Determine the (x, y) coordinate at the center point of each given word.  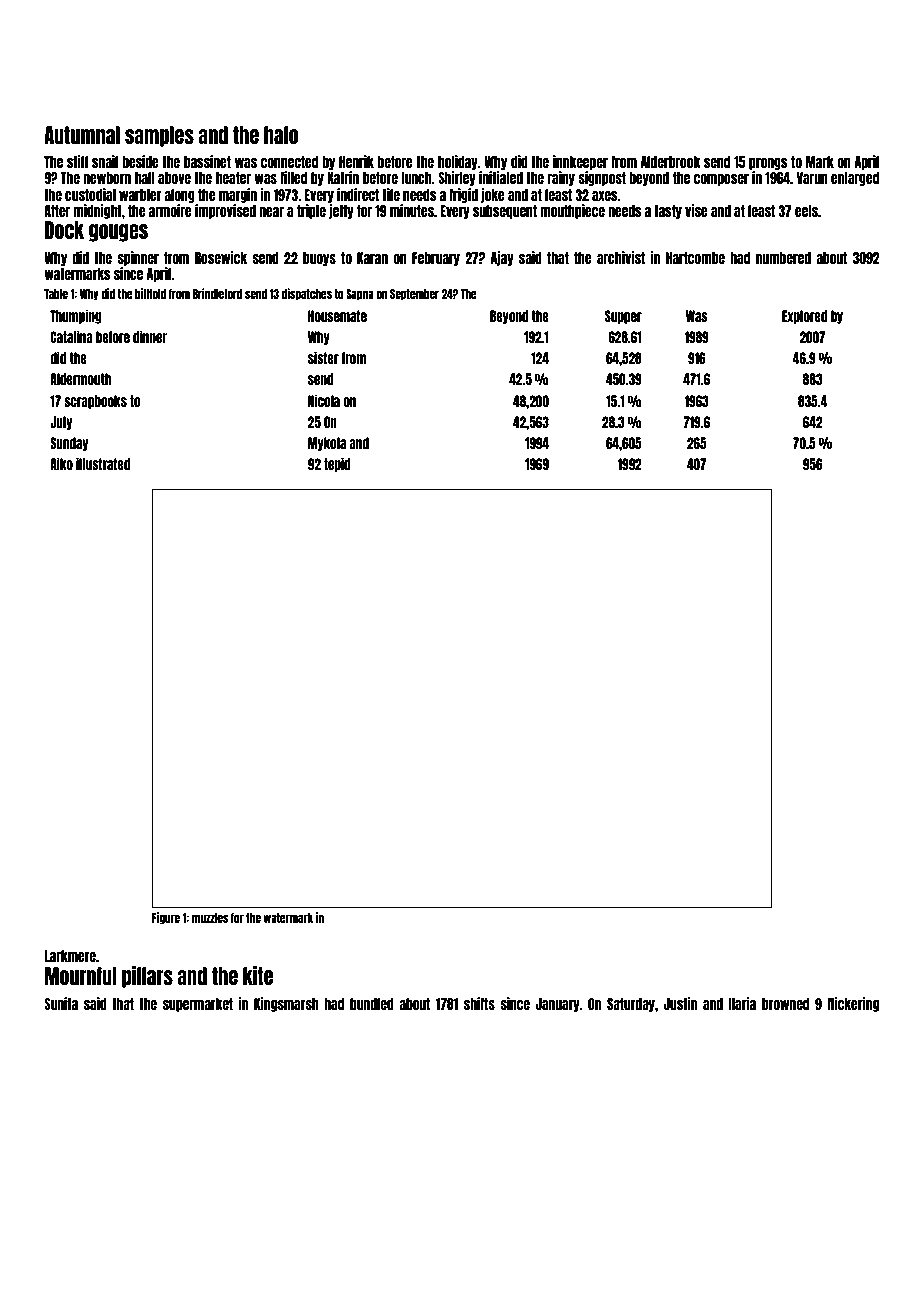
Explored (804, 317)
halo (281, 135)
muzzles (210, 918)
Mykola (327, 444)
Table (56, 294)
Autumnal (82, 135)
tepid (337, 464)
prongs (768, 164)
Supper (623, 317)
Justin (680, 1003)
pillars (147, 977)
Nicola (324, 400)
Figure (166, 918)
